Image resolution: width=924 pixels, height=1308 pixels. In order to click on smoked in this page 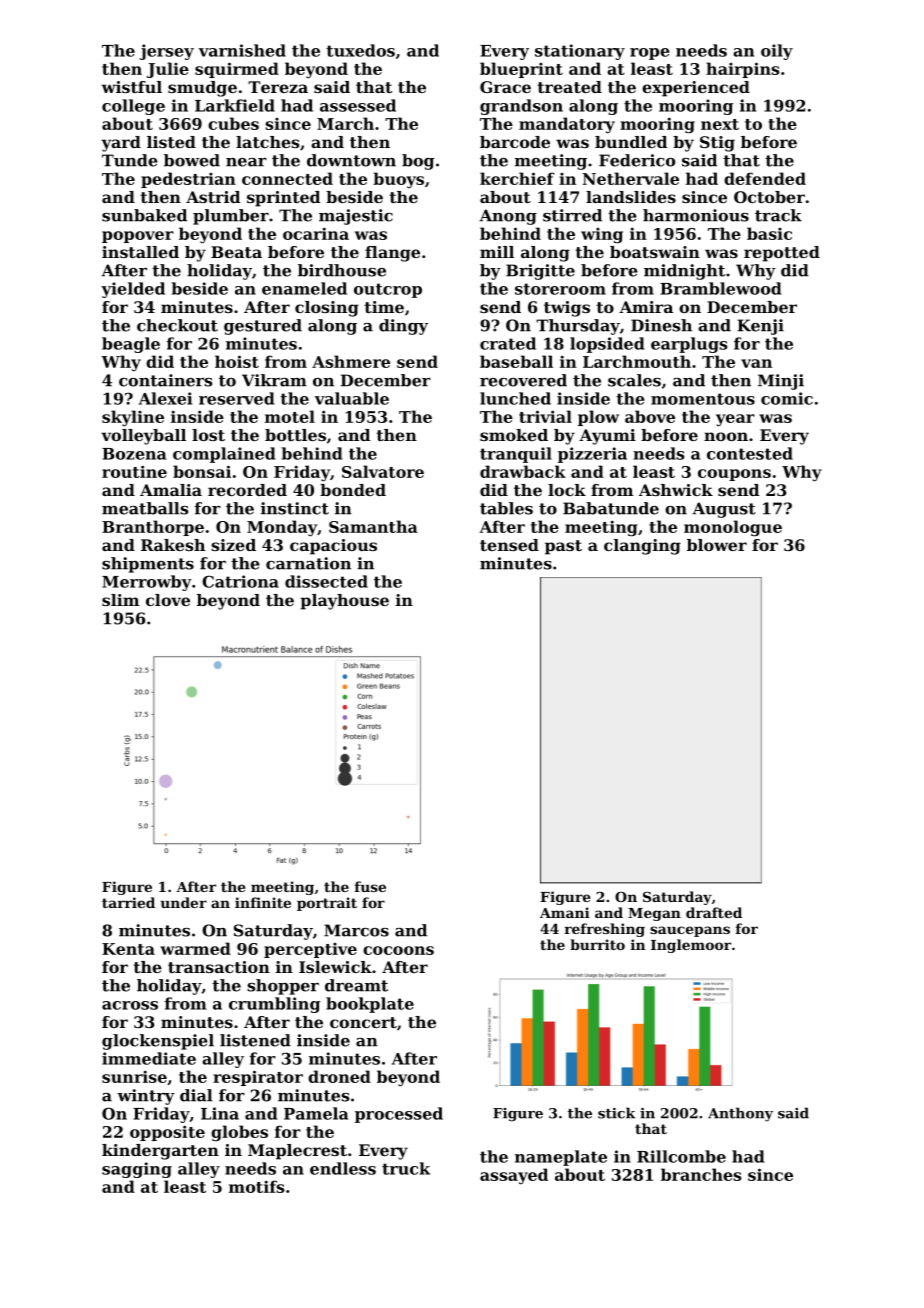, I will do `click(514, 435)`.
